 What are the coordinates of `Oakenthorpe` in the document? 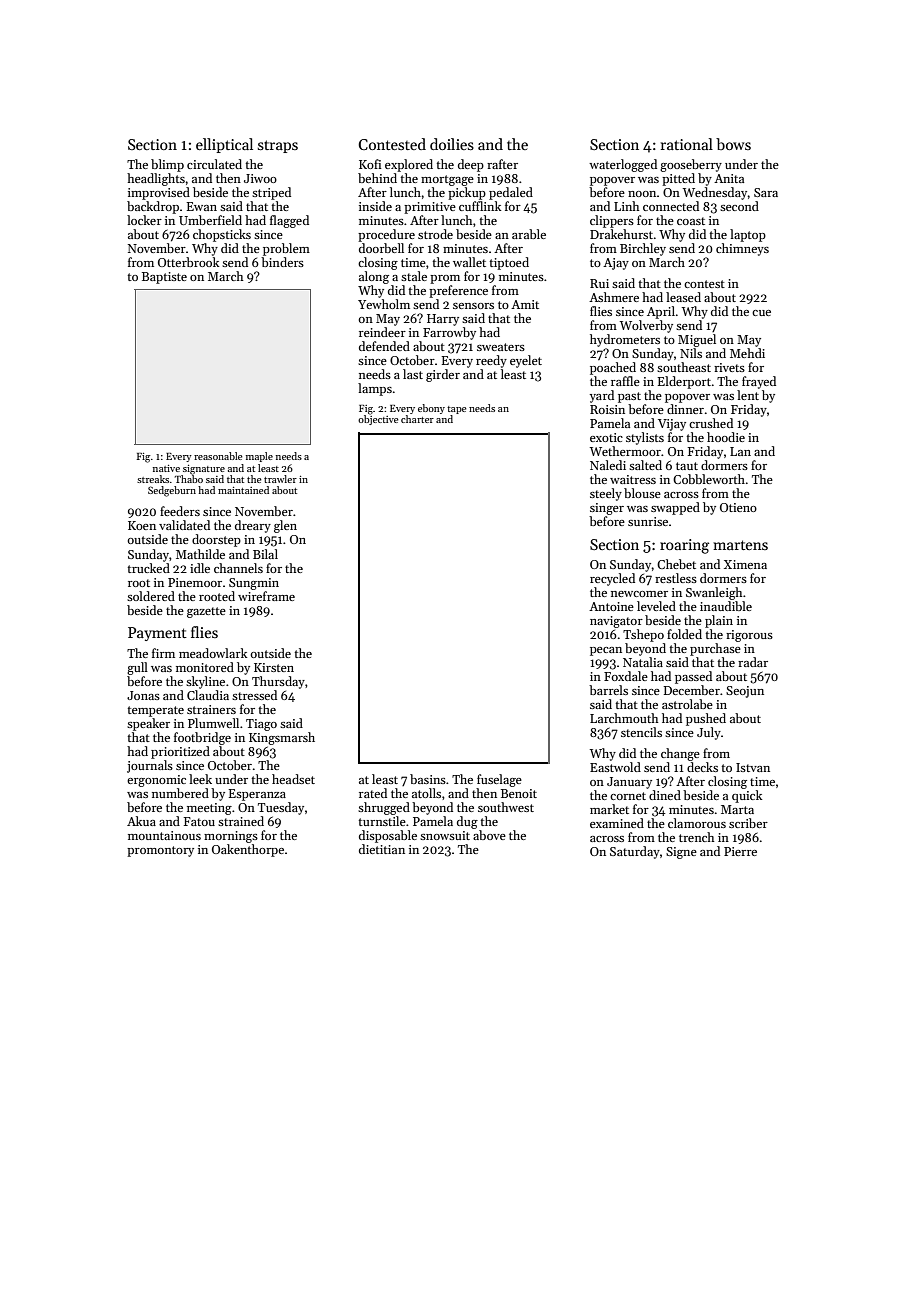 It's located at (248, 850).
